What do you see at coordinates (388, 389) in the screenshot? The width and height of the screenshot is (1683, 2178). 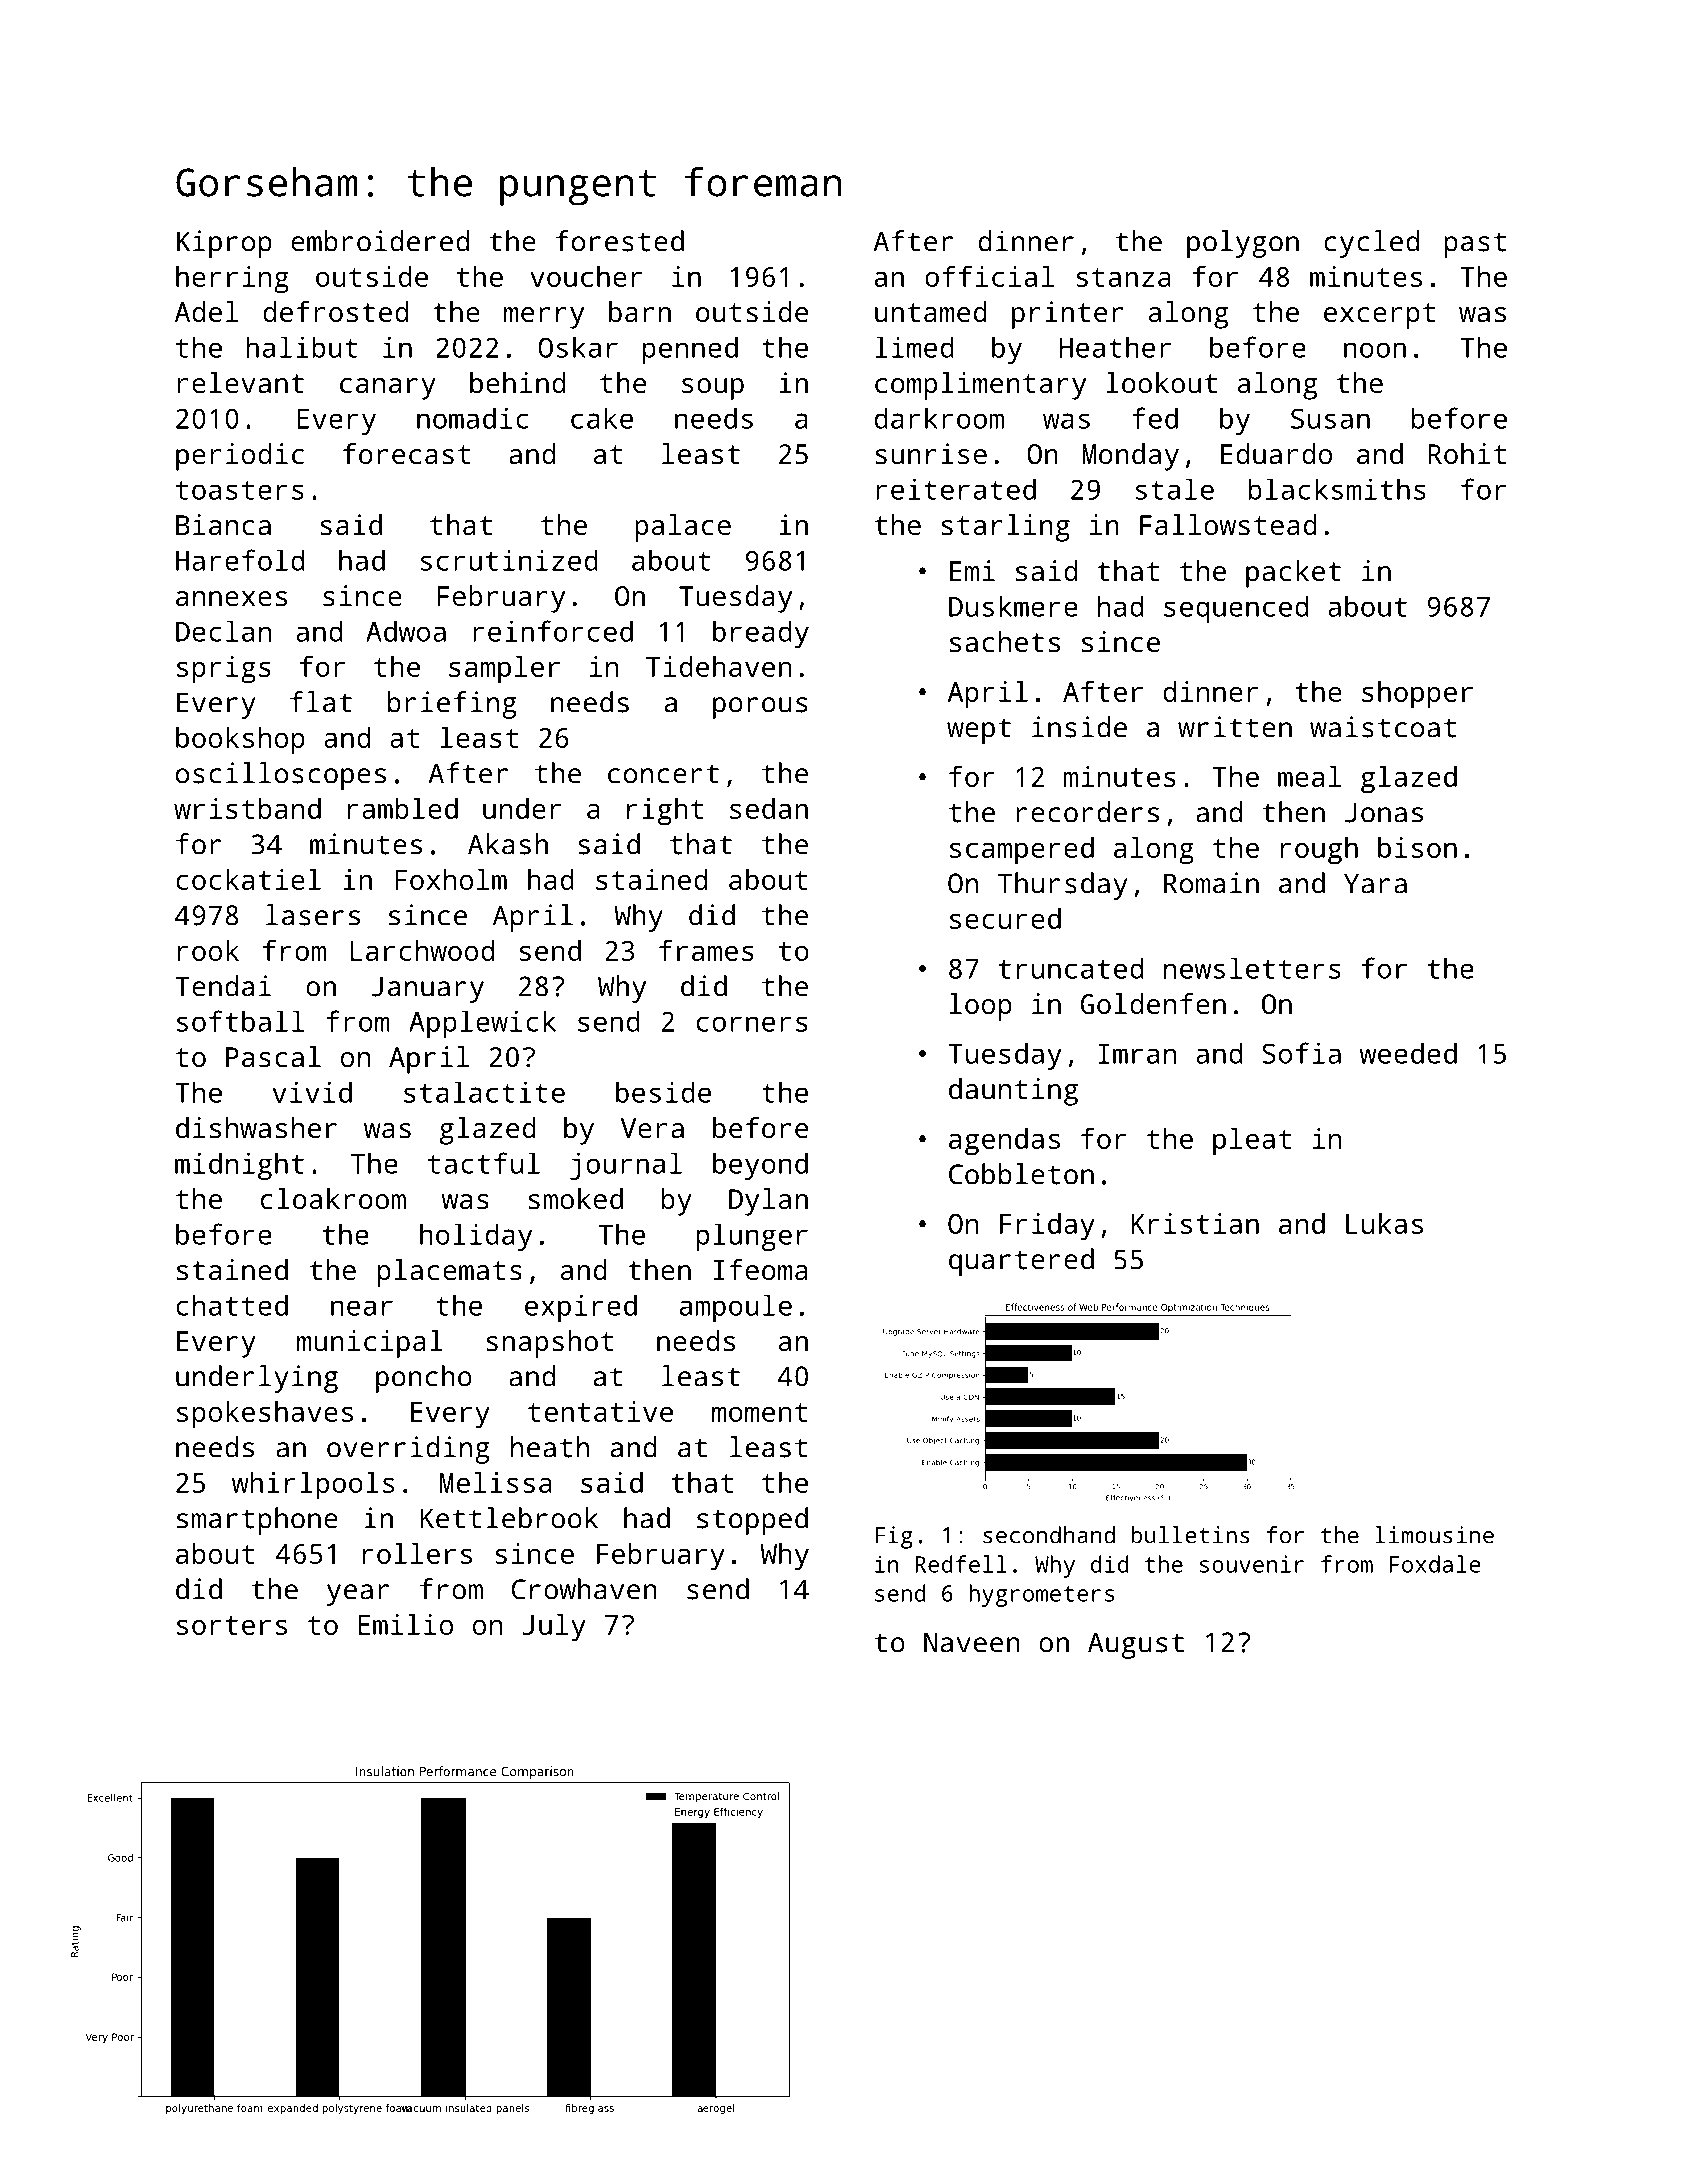 I see `canary` at bounding box center [388, 389].
